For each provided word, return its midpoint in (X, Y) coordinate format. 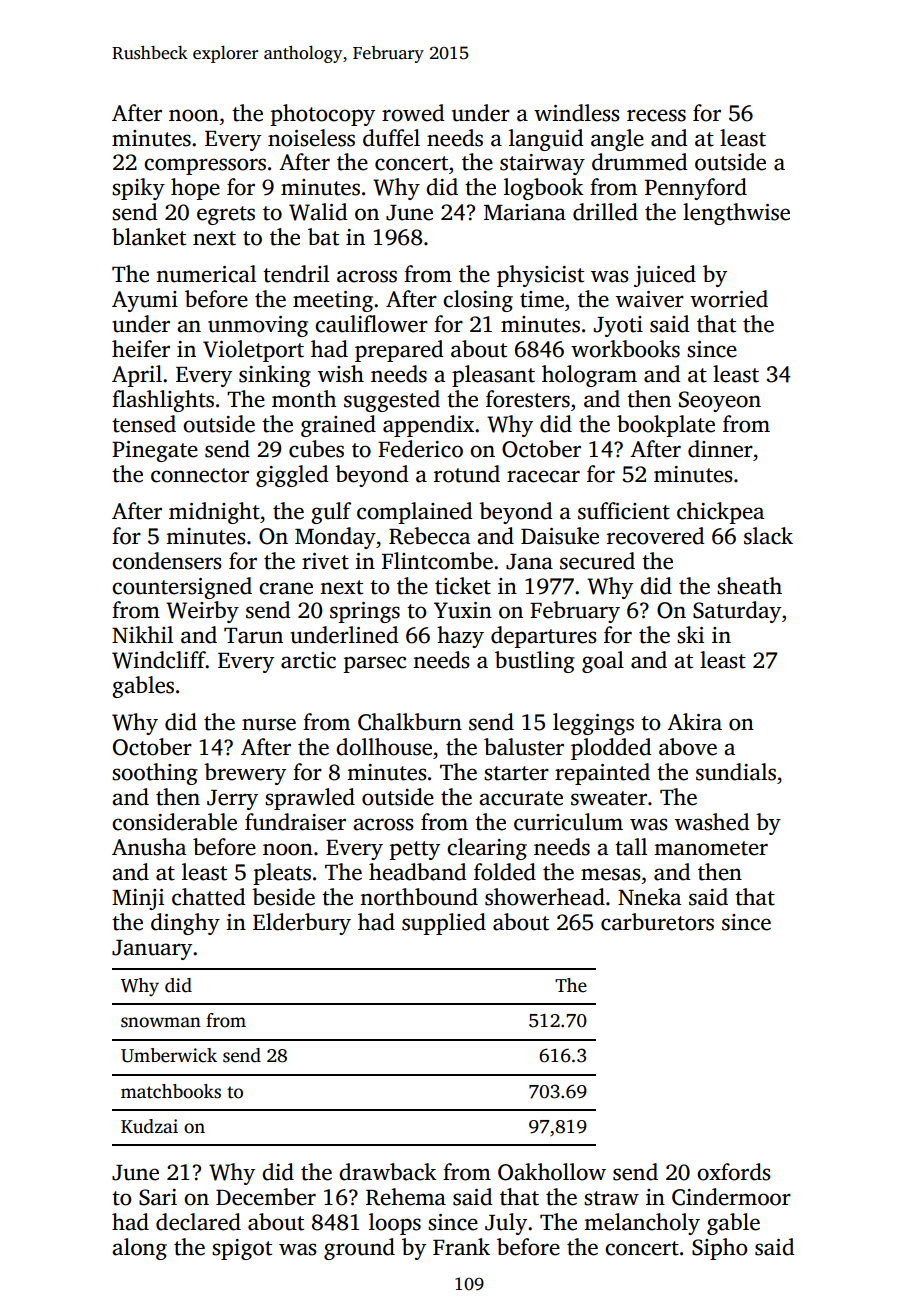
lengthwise (736, 214)
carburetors (657, 922)
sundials (736, 772)
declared (198, 1222)
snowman (161, 1022)
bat (323, 237)
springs (365, 612)
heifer (141, 349)
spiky (138, 189)
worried (729, 299)
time (542, 299)
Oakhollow (552, 1172)
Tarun (253, 636)
